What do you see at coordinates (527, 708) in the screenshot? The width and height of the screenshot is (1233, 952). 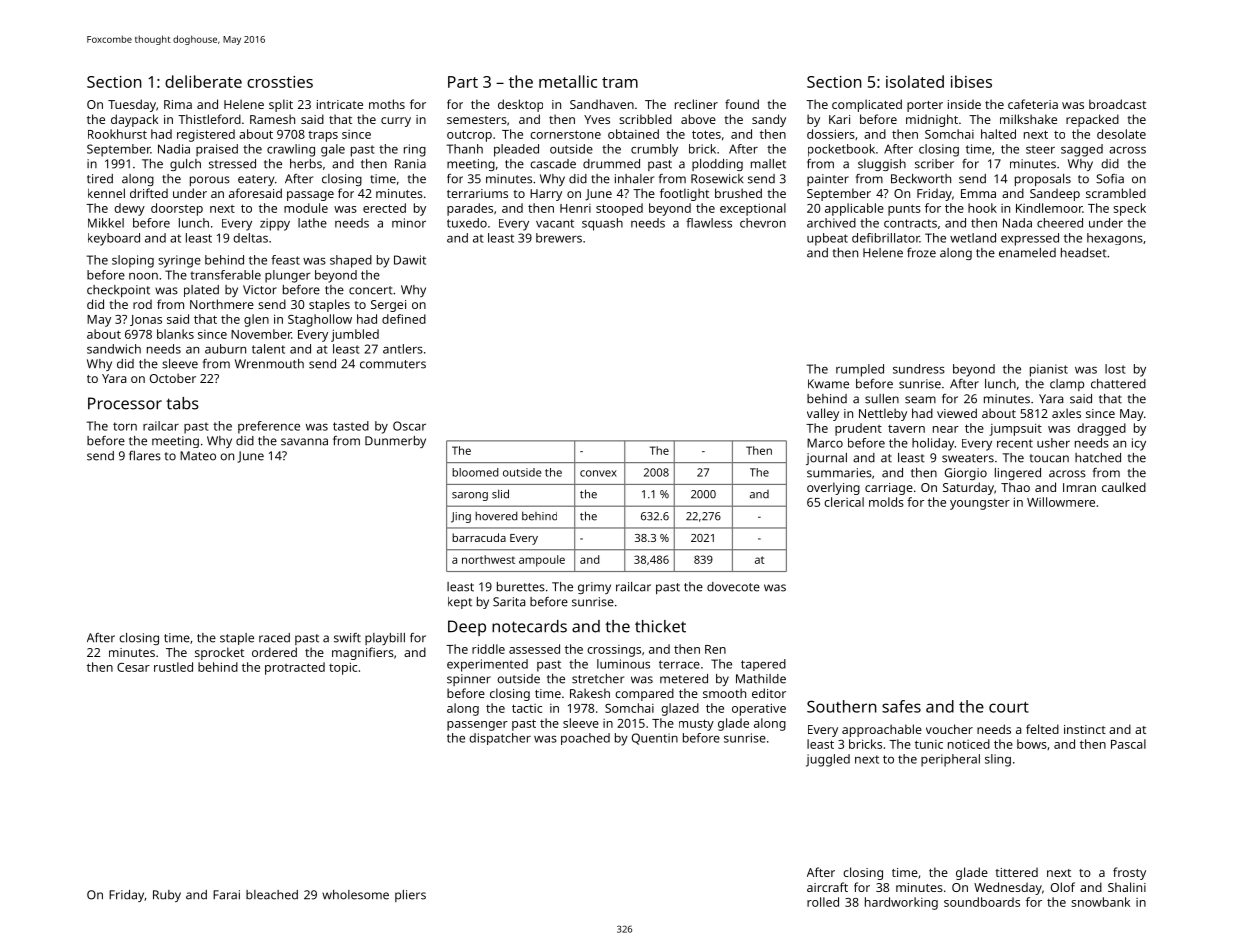 I see `tactic` at bounding box center [527, 708].
